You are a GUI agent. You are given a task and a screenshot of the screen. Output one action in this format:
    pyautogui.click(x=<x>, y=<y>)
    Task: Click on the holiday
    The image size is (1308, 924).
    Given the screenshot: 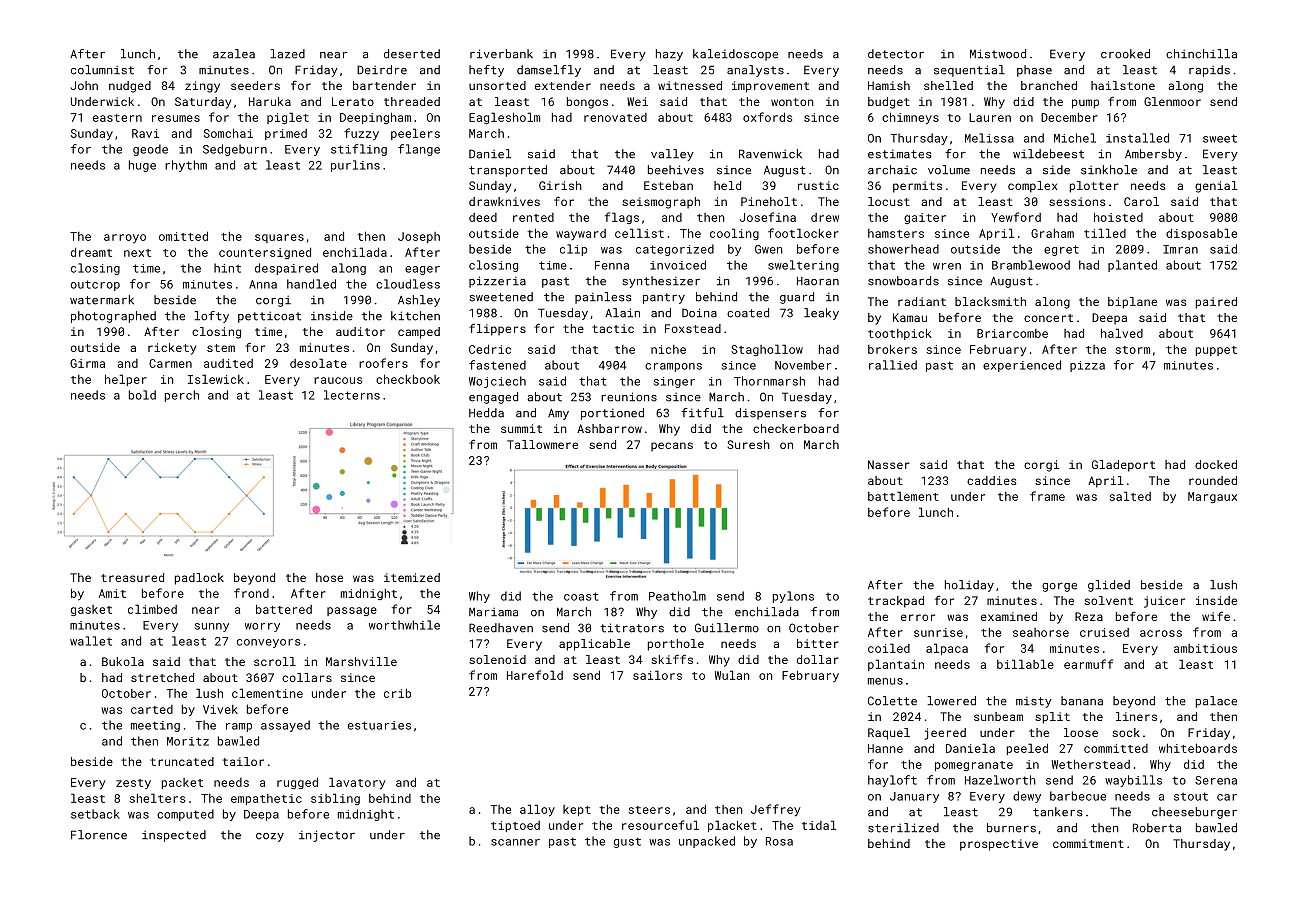 What is the action you would take?
    pyautogui.click(x=969, y=586)
